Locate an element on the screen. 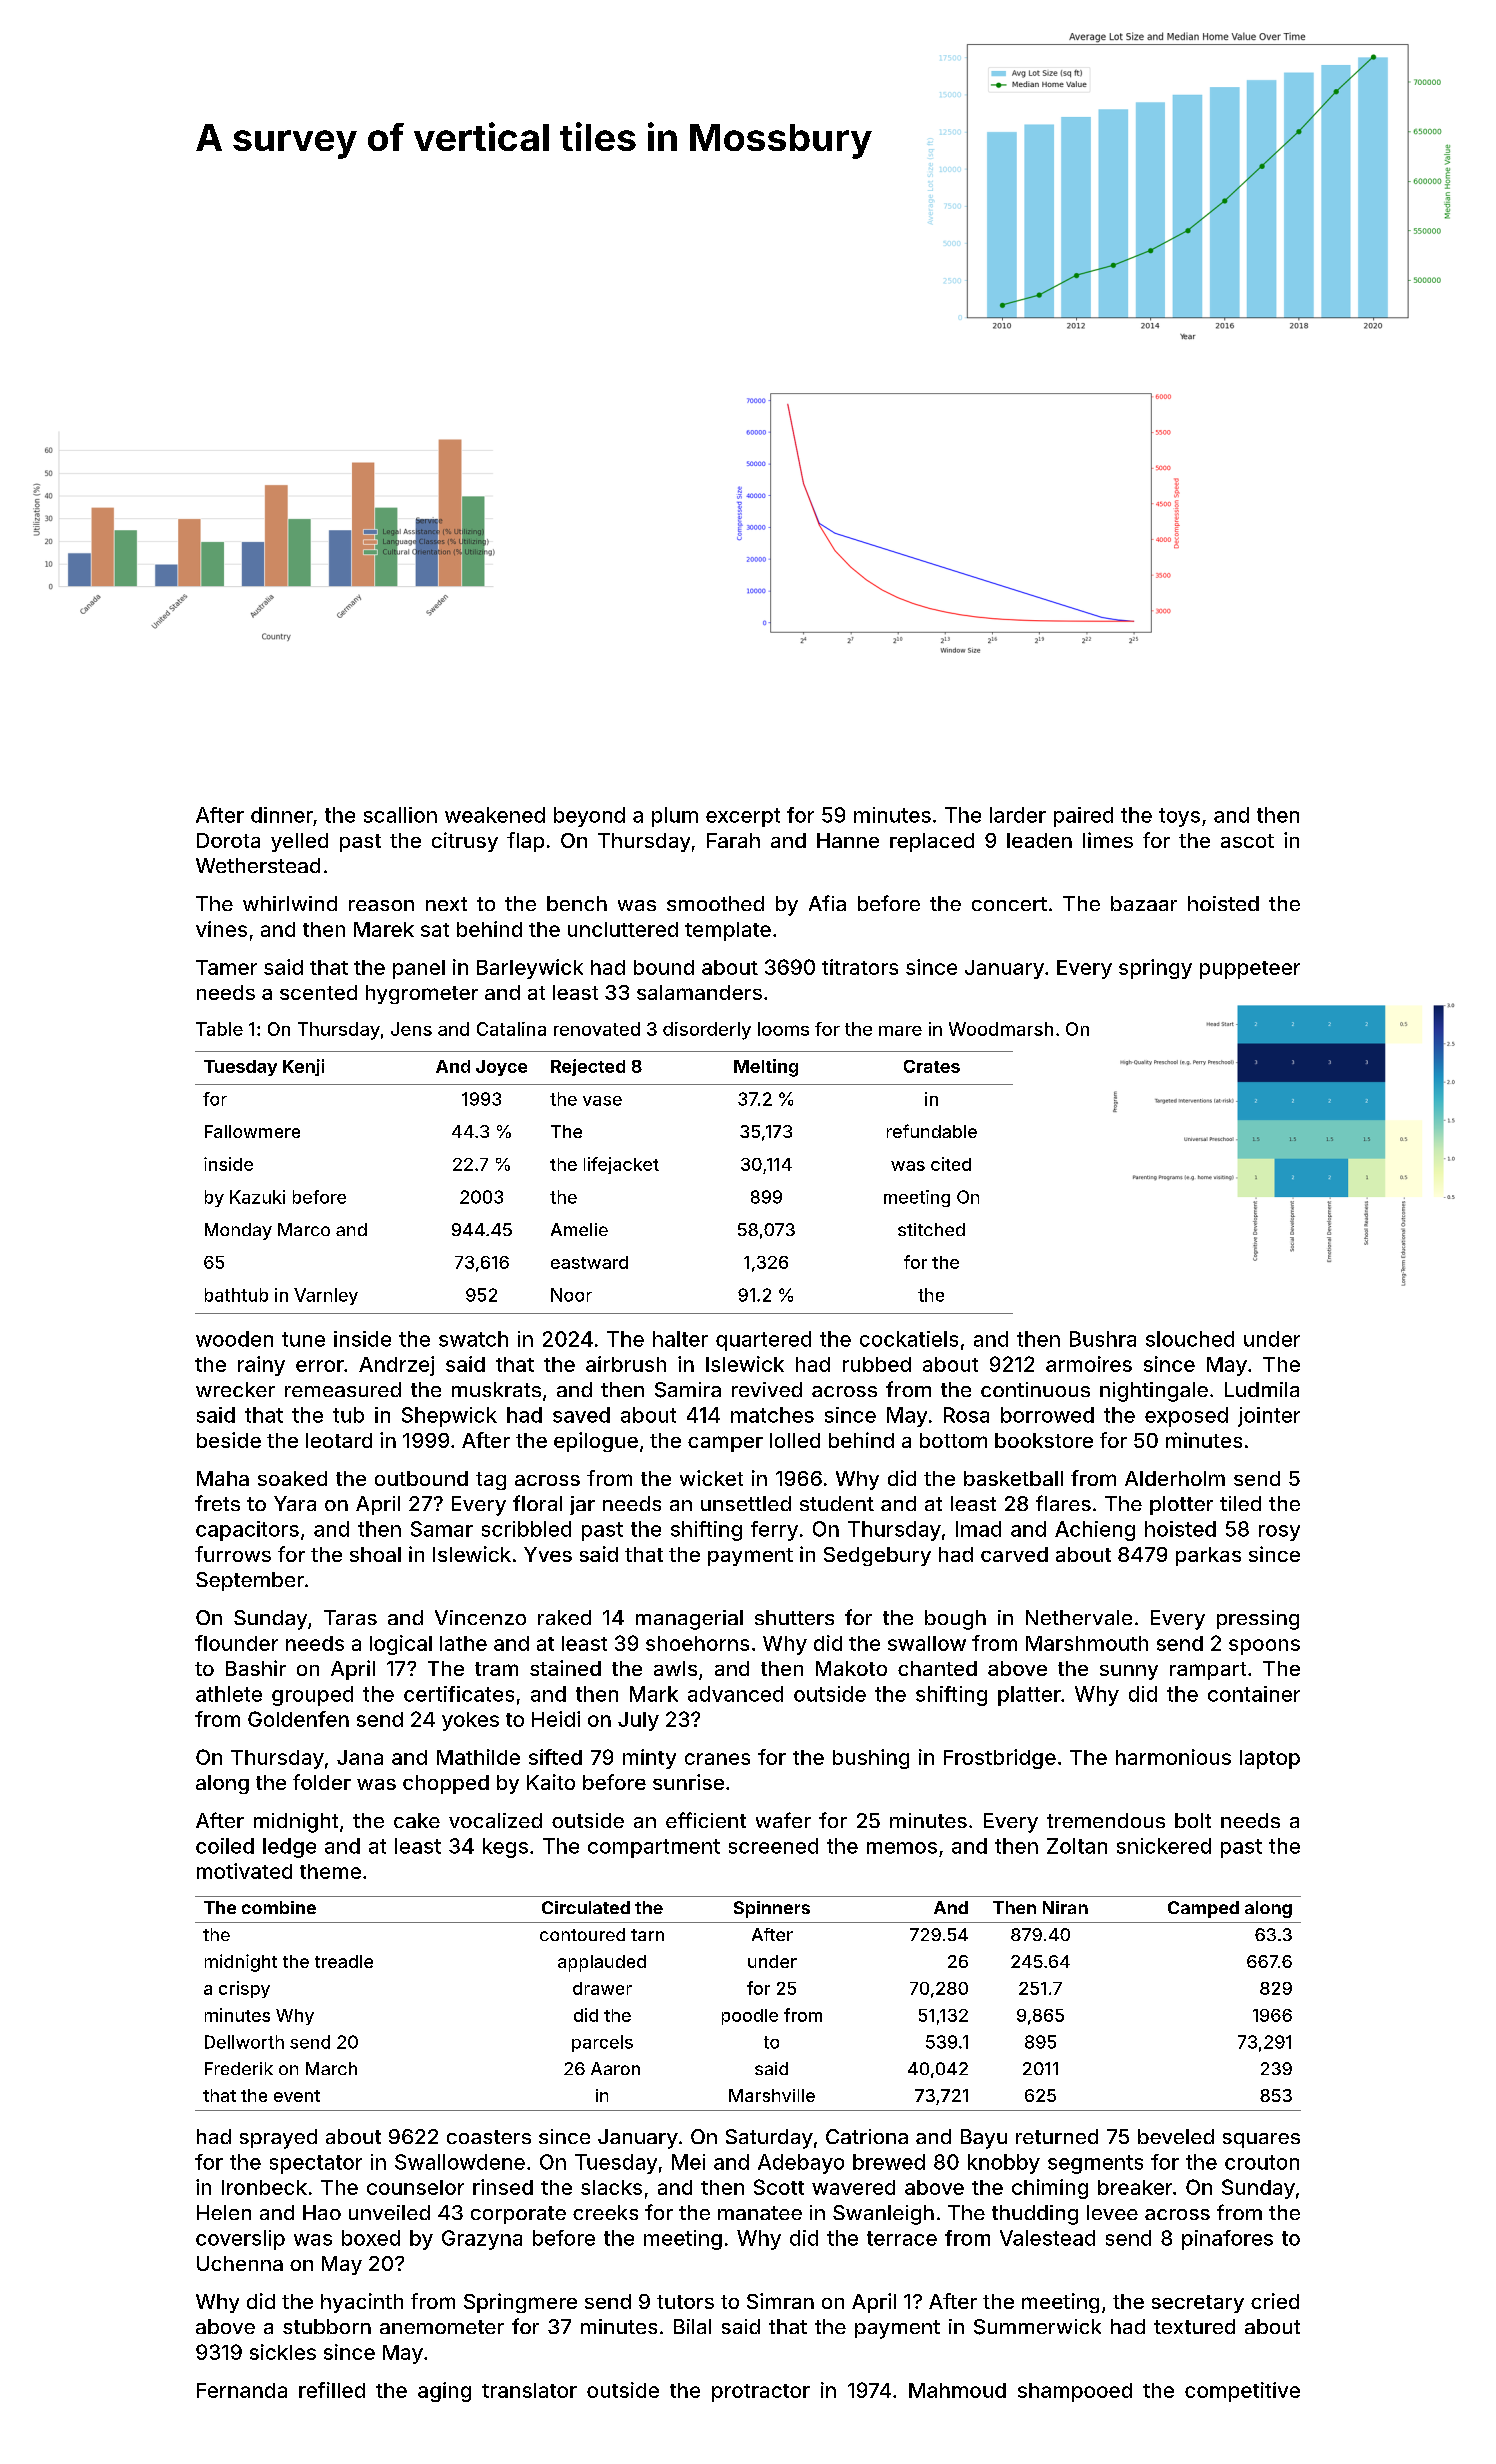 This screenshot has height=2464, width=1496. scallion is located at coordinates (400, 815).
